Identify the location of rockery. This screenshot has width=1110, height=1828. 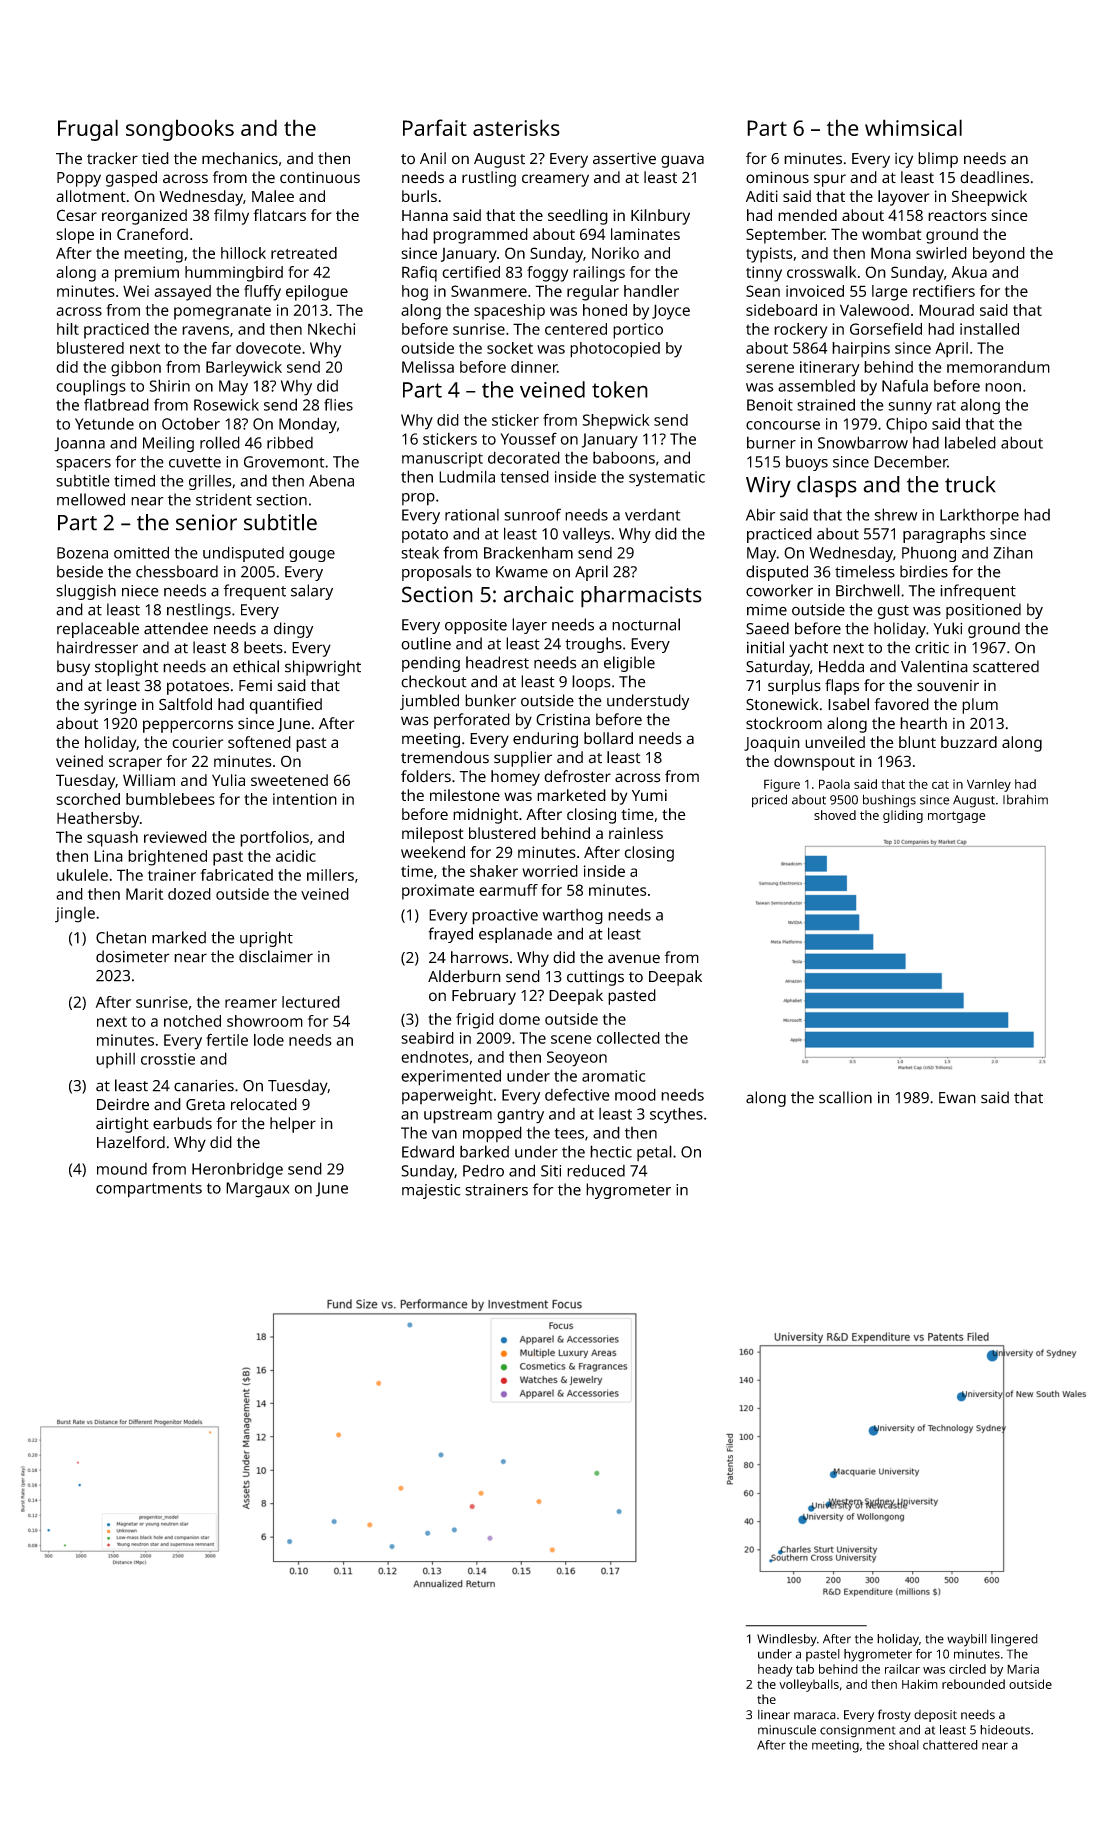
(800, 331).
